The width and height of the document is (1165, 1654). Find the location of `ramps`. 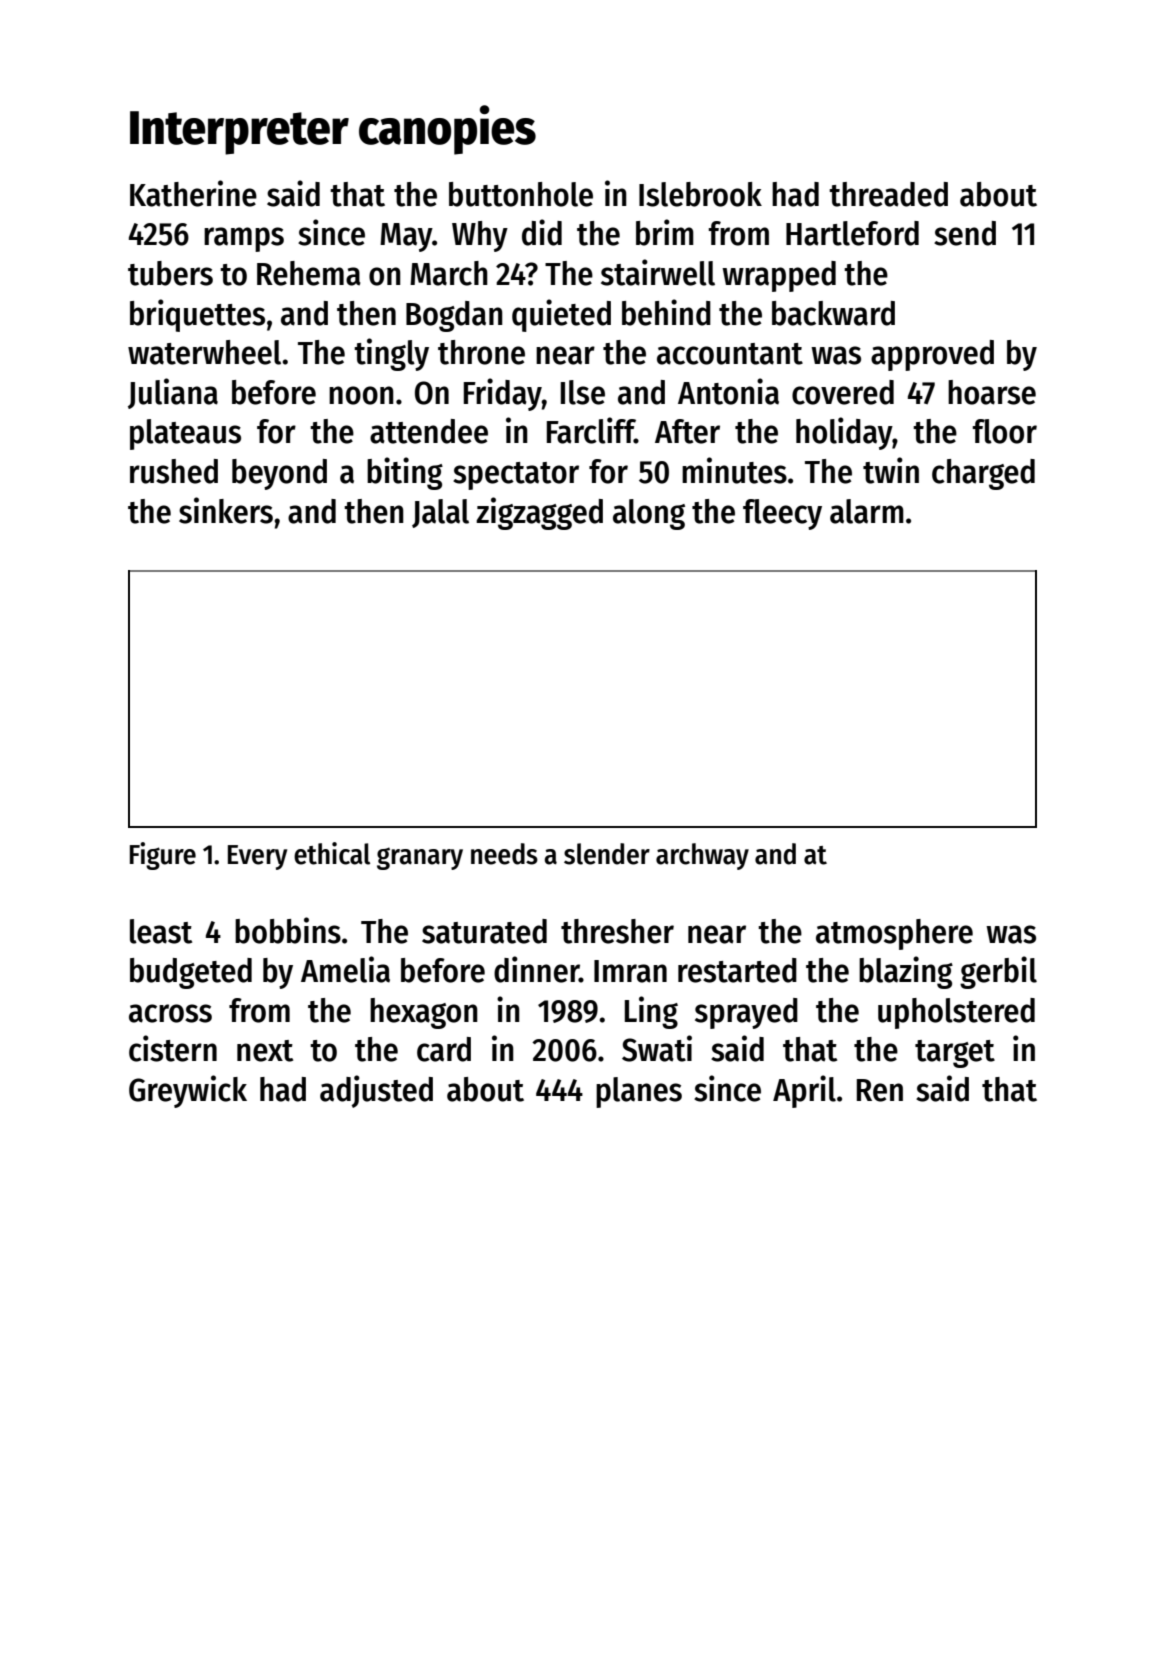

ramps is located at coordinates (244, 239).
